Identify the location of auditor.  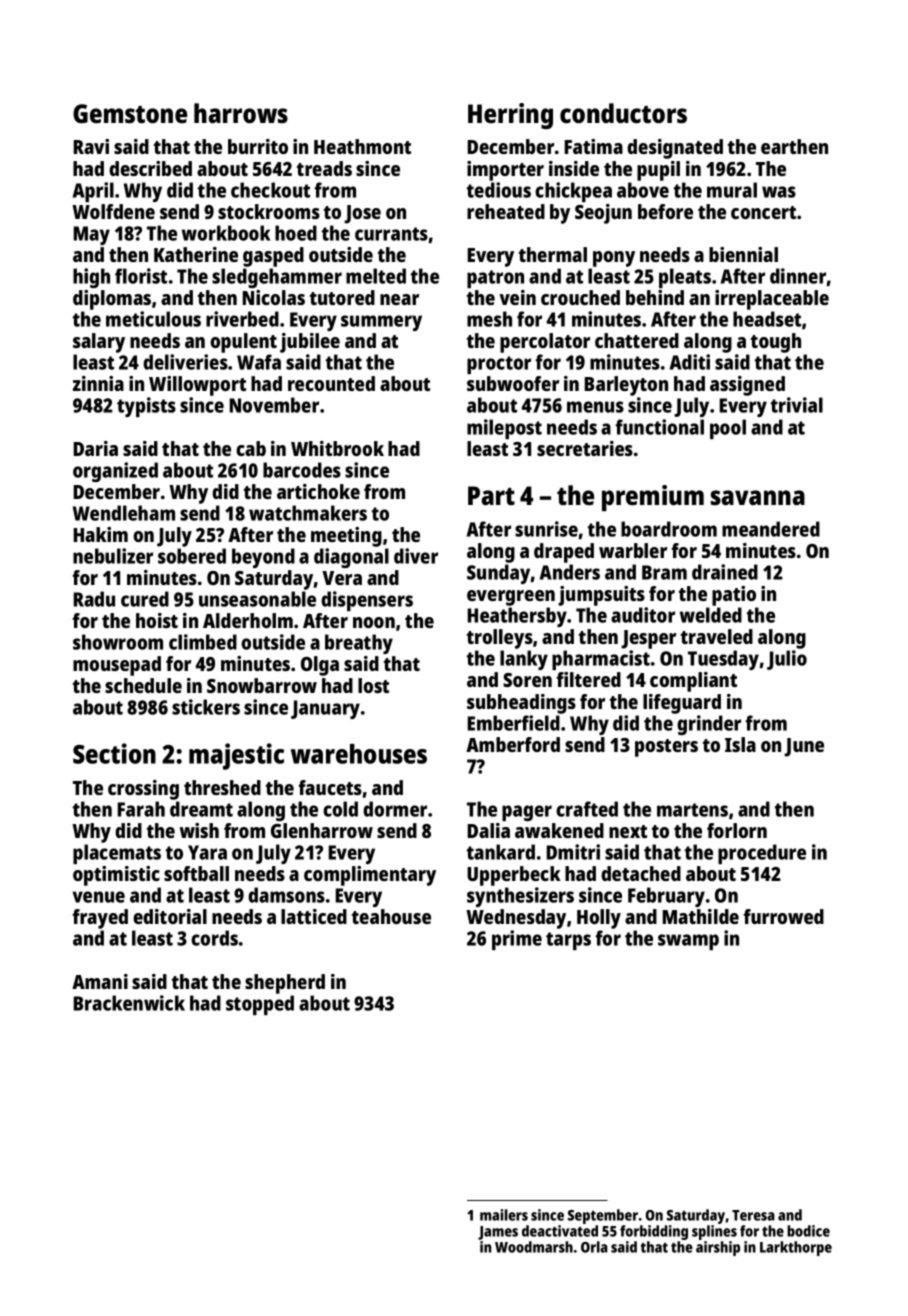
(643, 615).
